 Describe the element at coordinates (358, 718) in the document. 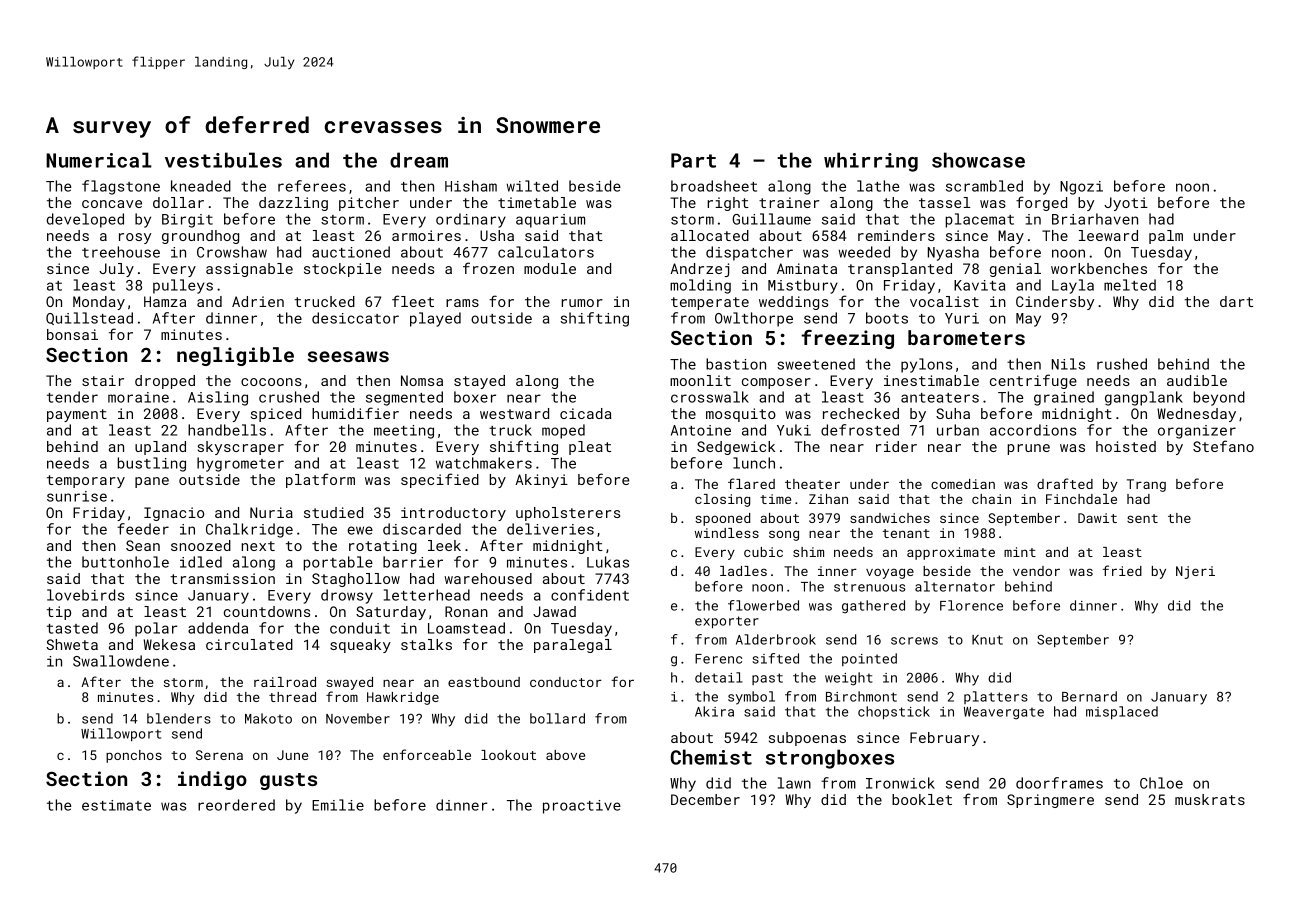

I see `November` at that location.
